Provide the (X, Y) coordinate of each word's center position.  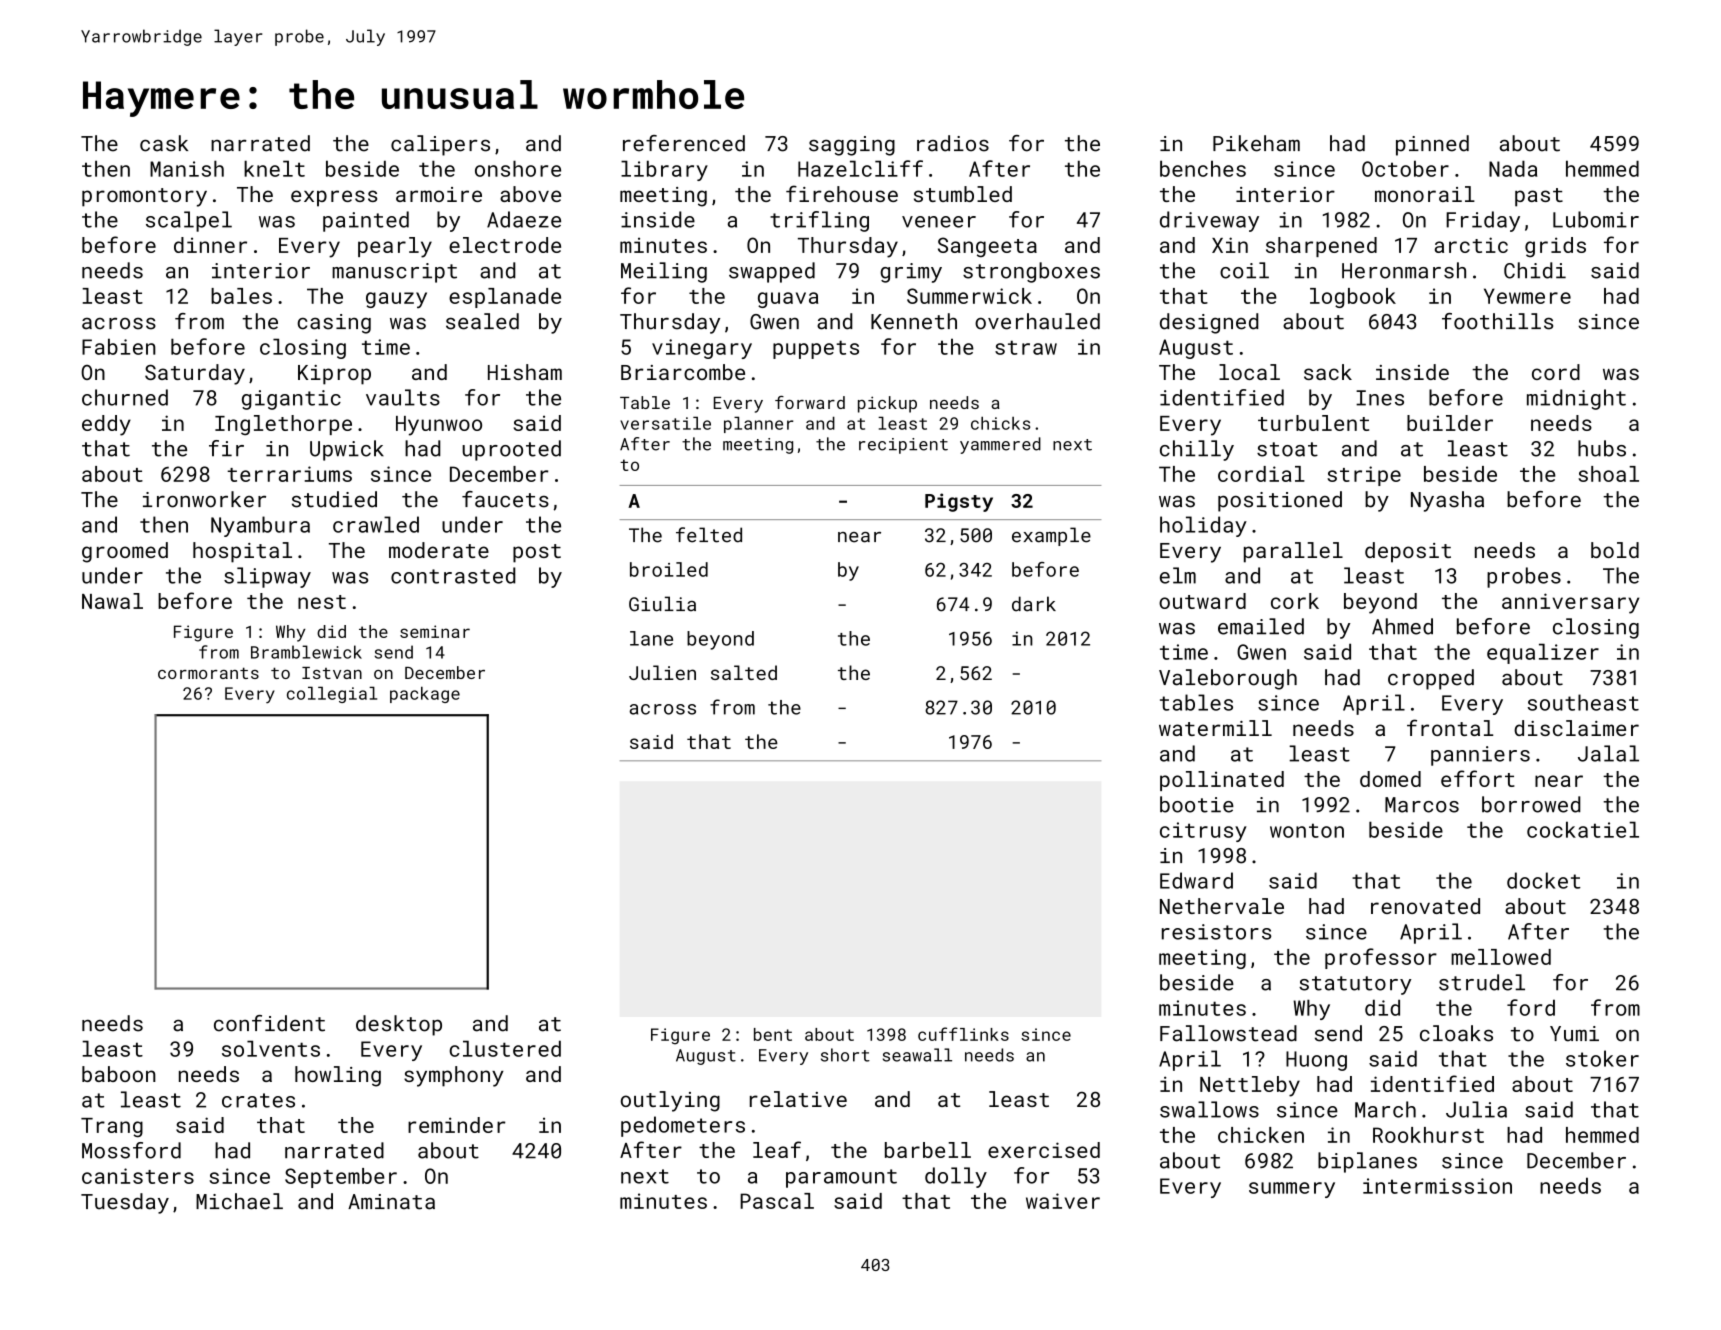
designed (1209, 323)
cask (164, 143)
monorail (1425, 194)
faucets (505, 499)
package (425, 694)
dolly (956, 1177)
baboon (119, 1074)
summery (1292, 1190)
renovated (1425, 906)
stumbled (963, 194)
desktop (399, 1025)
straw (1026, 347)
